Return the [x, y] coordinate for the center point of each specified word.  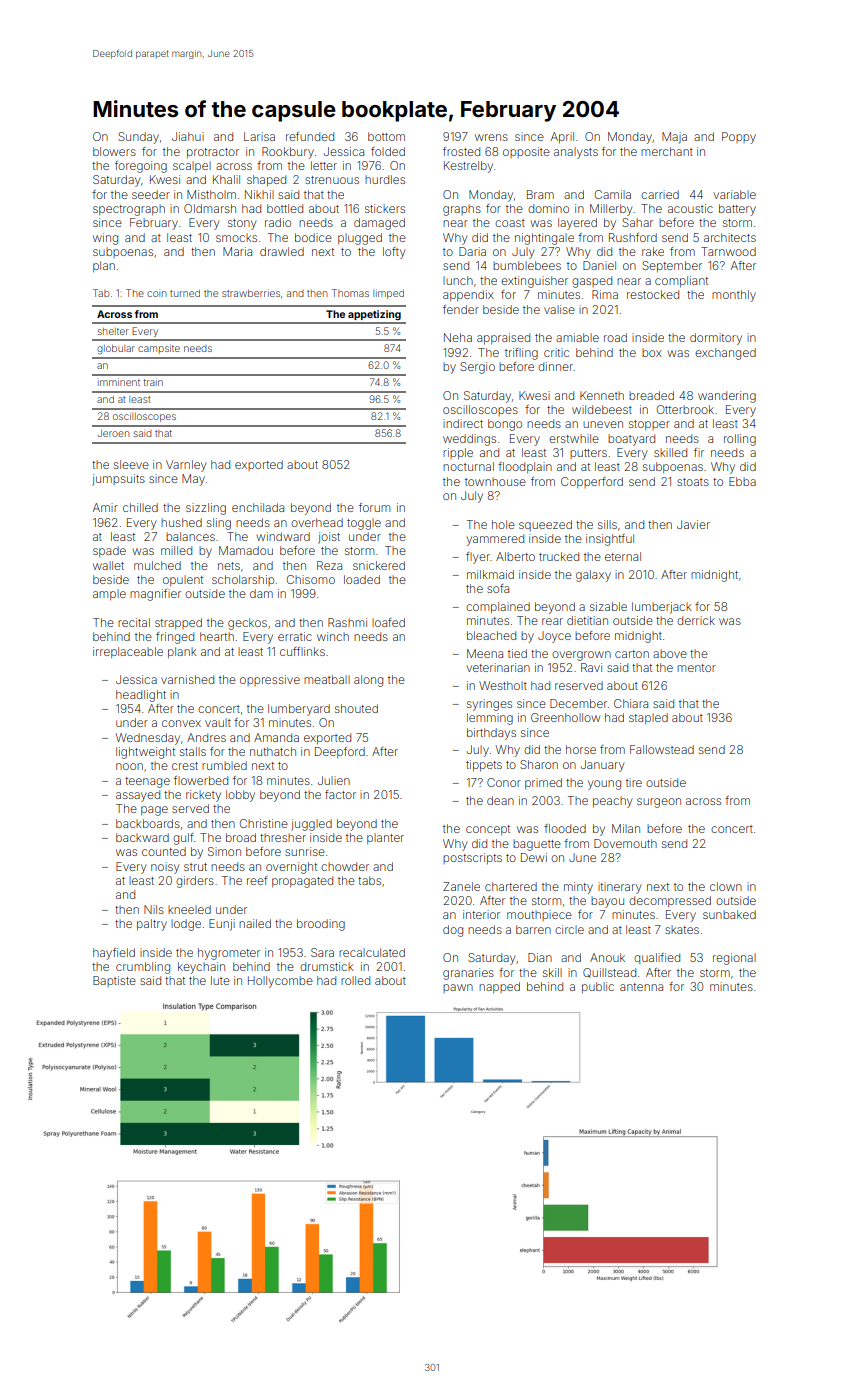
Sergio [477, 368]
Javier [693, 524]
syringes [489, 705]
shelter [113, 331]
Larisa [259, 136]
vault [218, 722]
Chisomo [311, 579]
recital [134, 622]
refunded [310, 136]
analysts [576, 153]
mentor [696, 668]
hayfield [114, 954]
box [652, 352]
